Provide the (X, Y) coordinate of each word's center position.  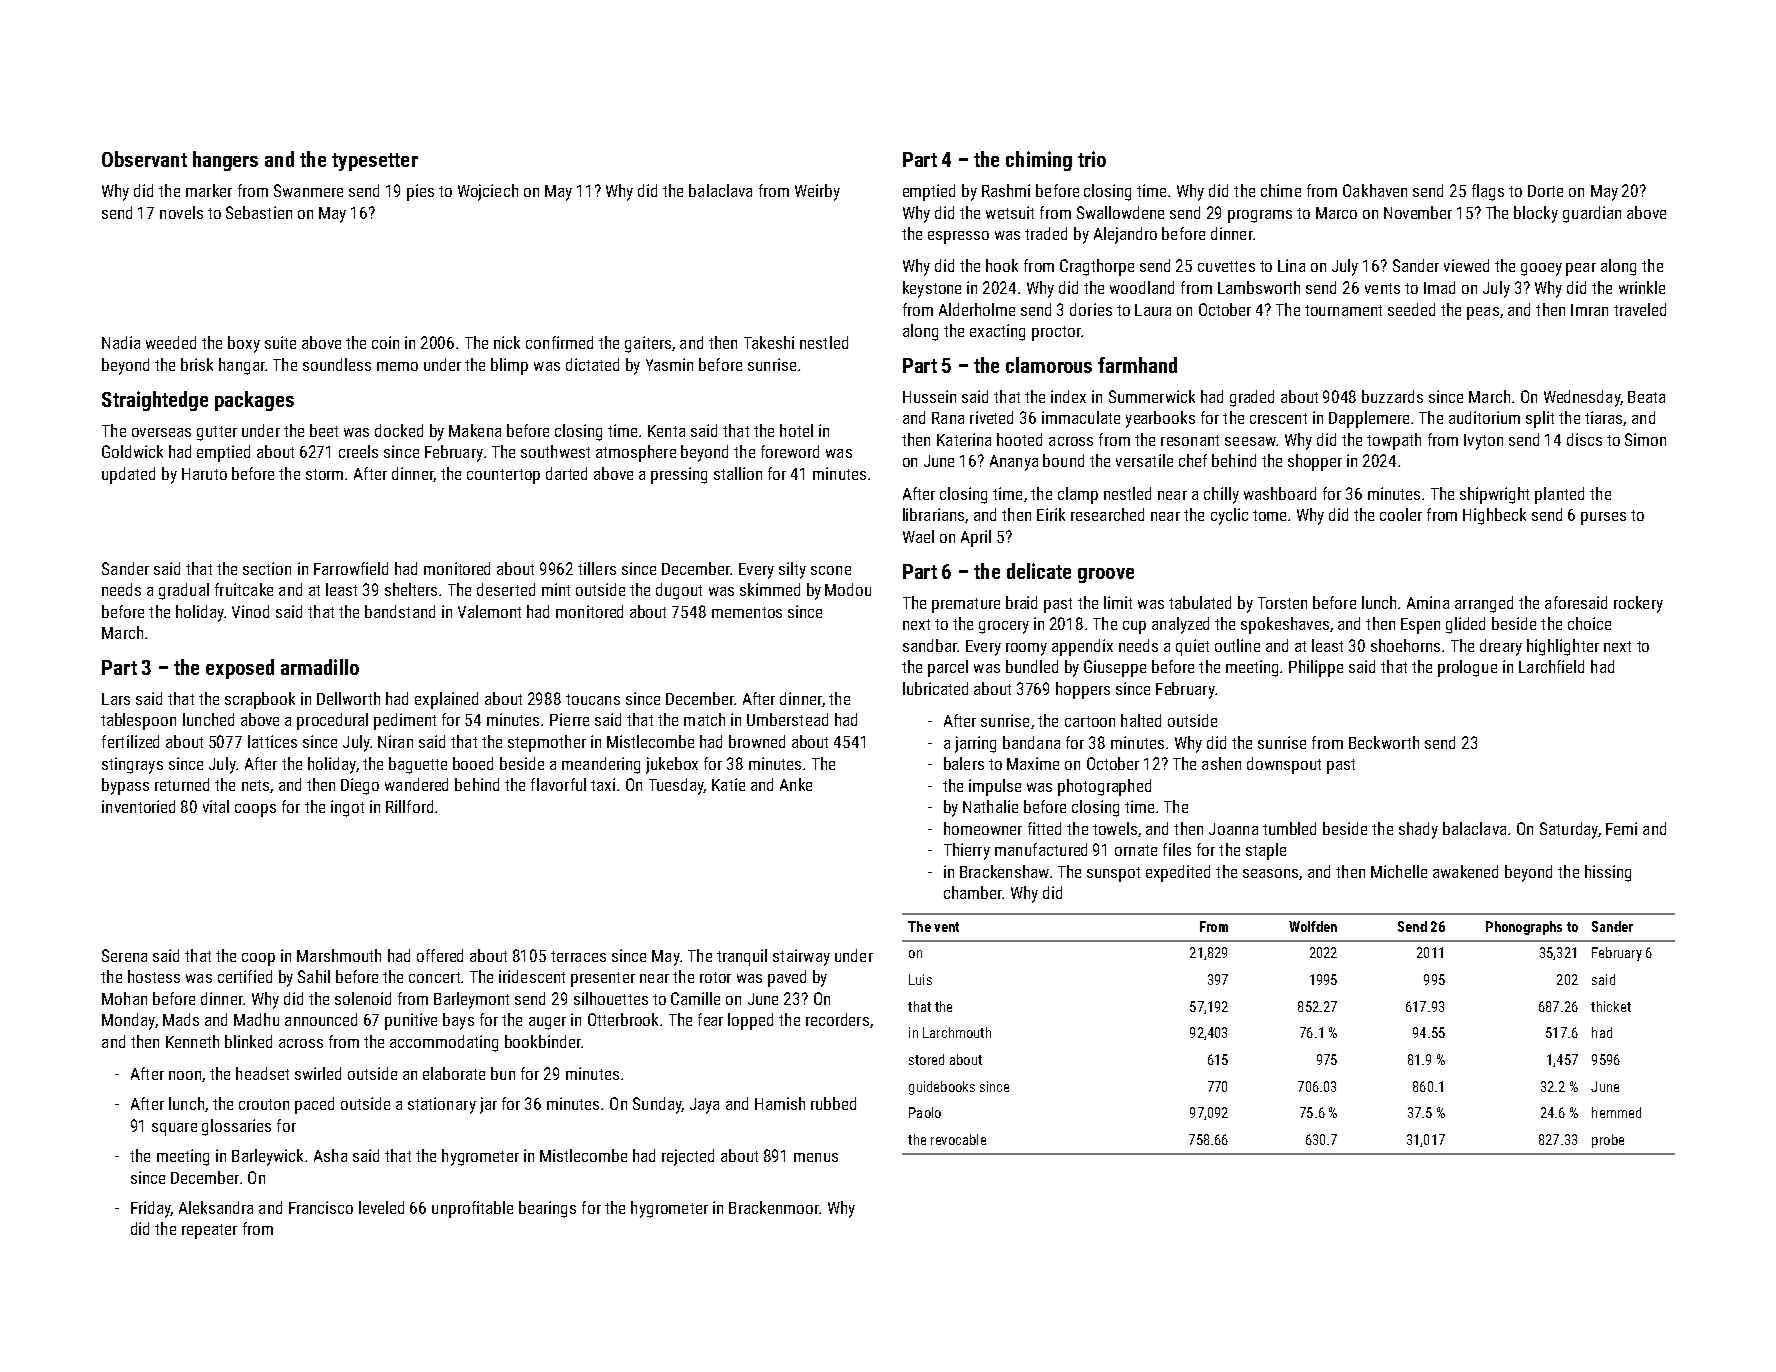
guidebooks (942, 1088)
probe (1608, 1141)
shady (1418, 830)
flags (1488, 192)
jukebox (672, 765)
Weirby (817, 192)
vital (216, 806)
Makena (475, 430)
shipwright (1494, 495)
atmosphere (636, 453)
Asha (330, 1155)
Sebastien (259, 212)
